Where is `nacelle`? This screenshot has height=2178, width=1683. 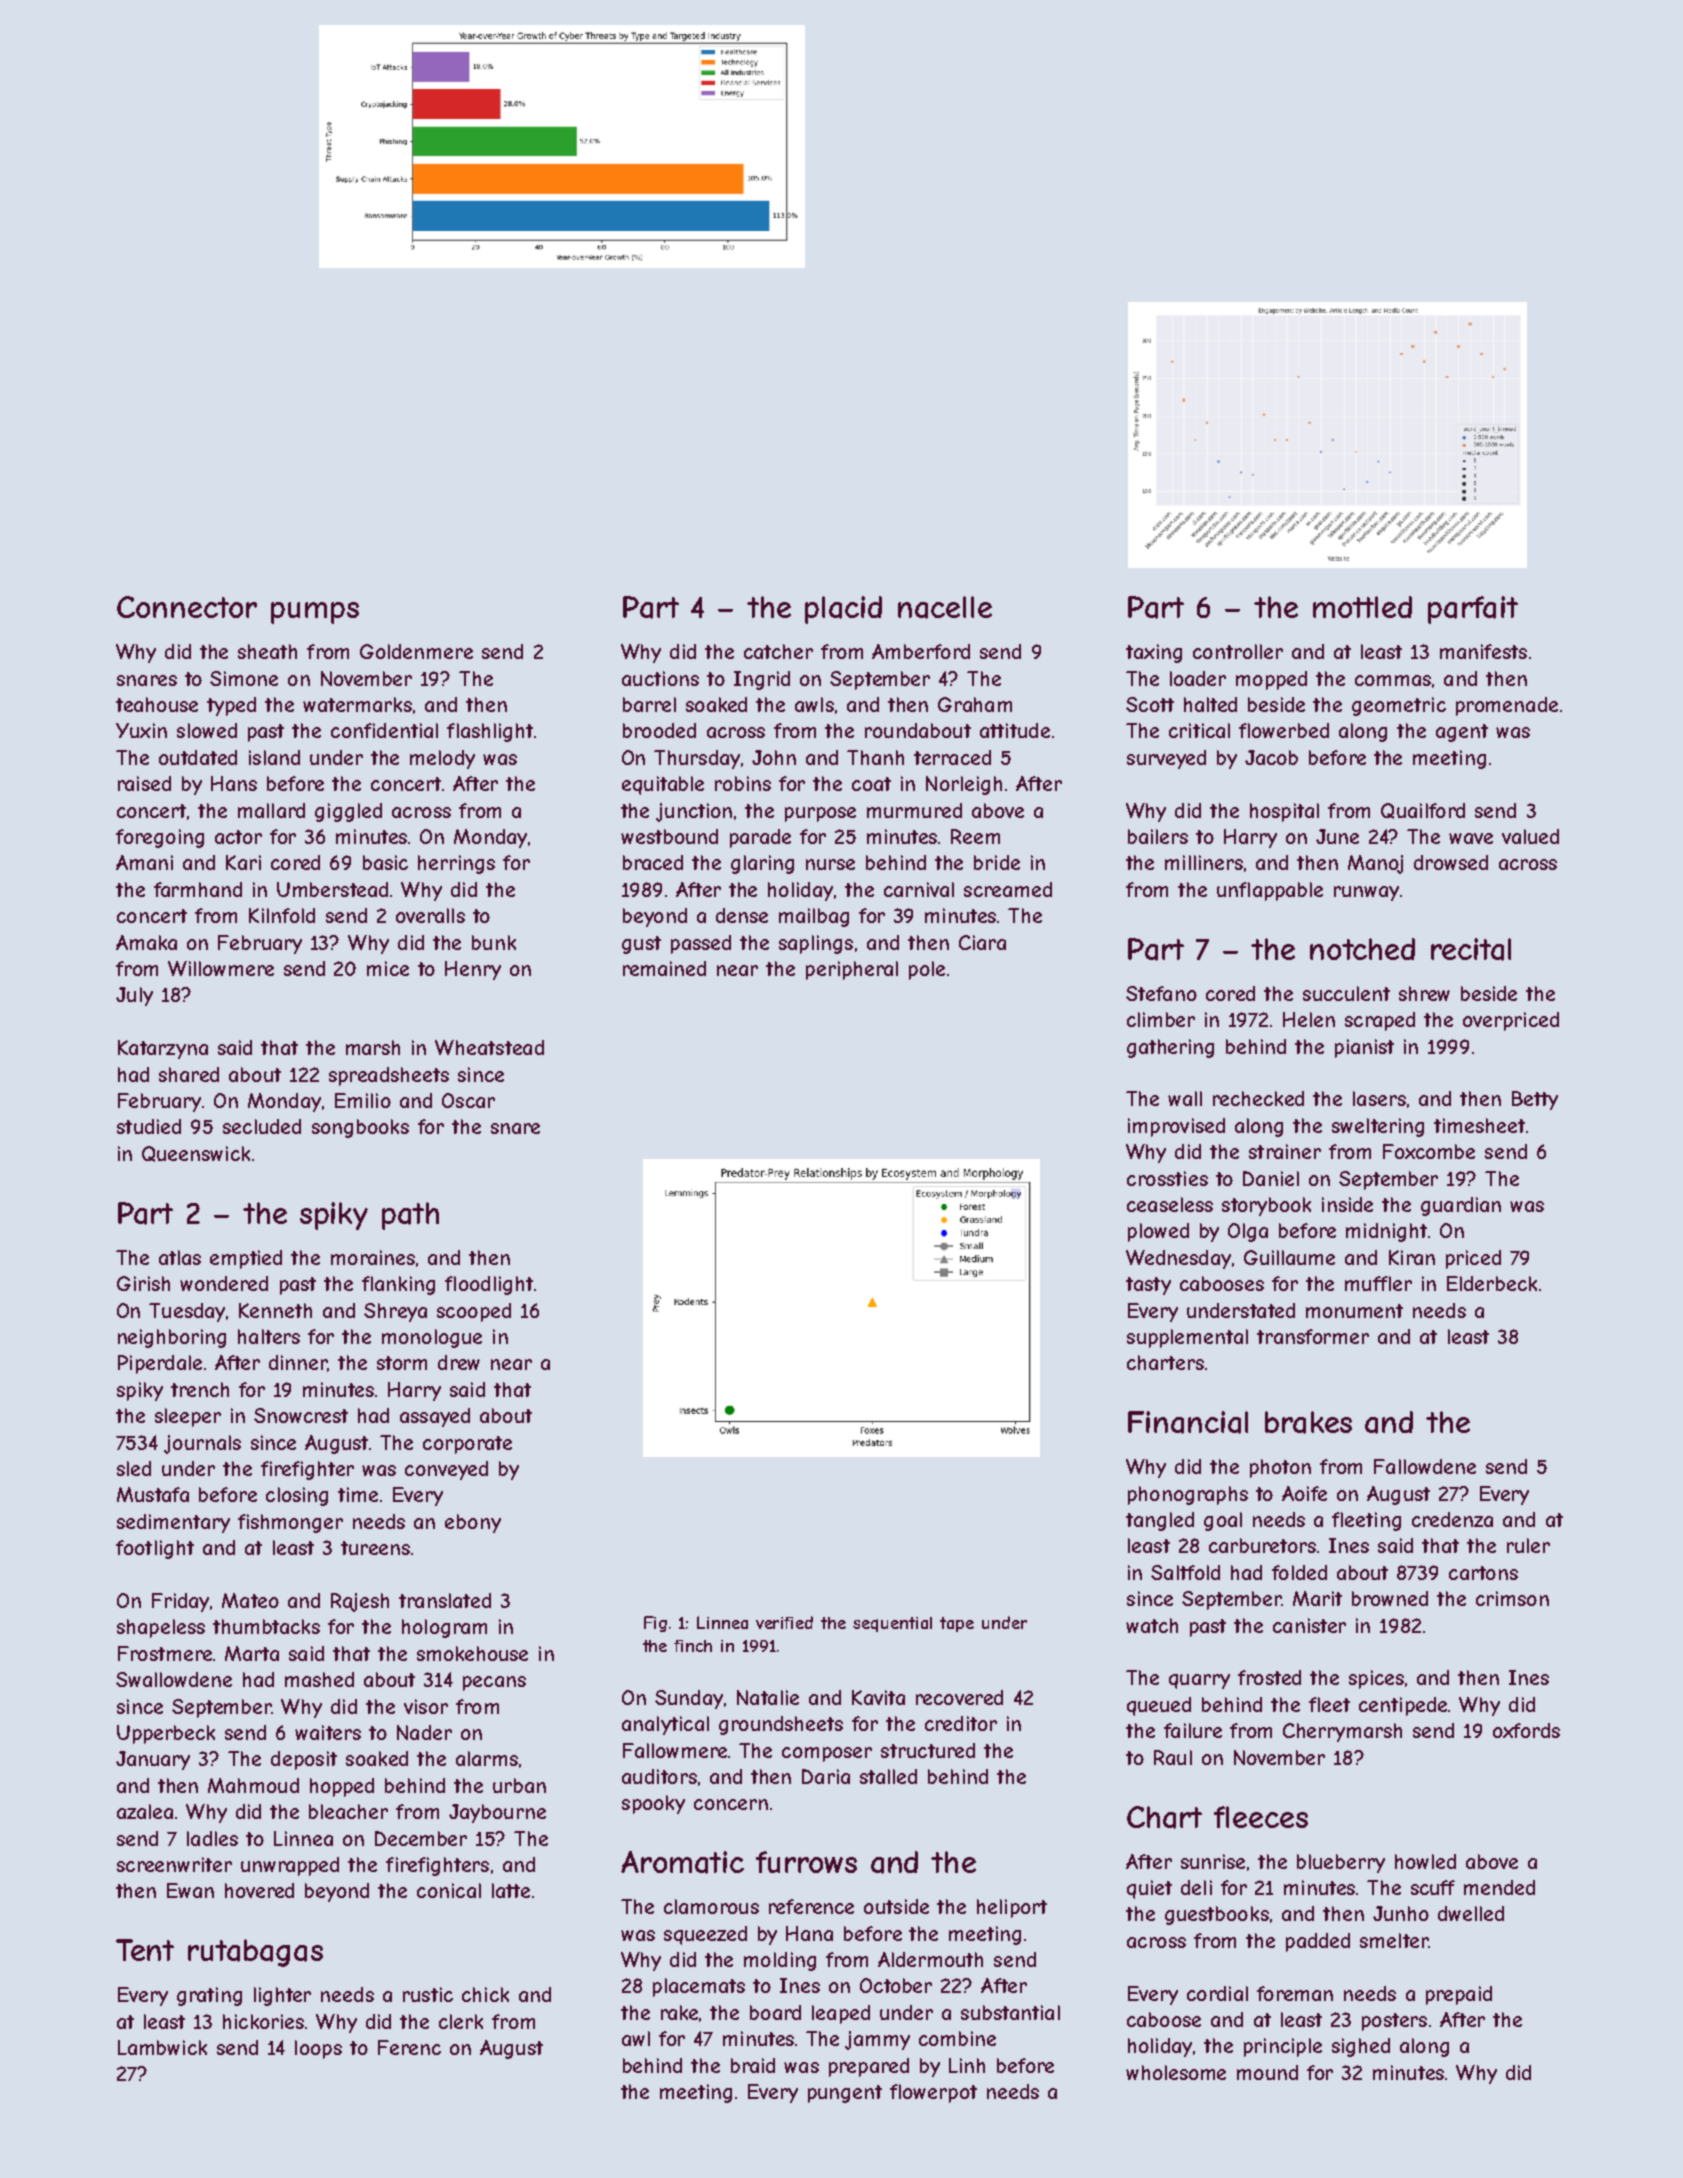
nacelle is located at coordinates (945, 607).
